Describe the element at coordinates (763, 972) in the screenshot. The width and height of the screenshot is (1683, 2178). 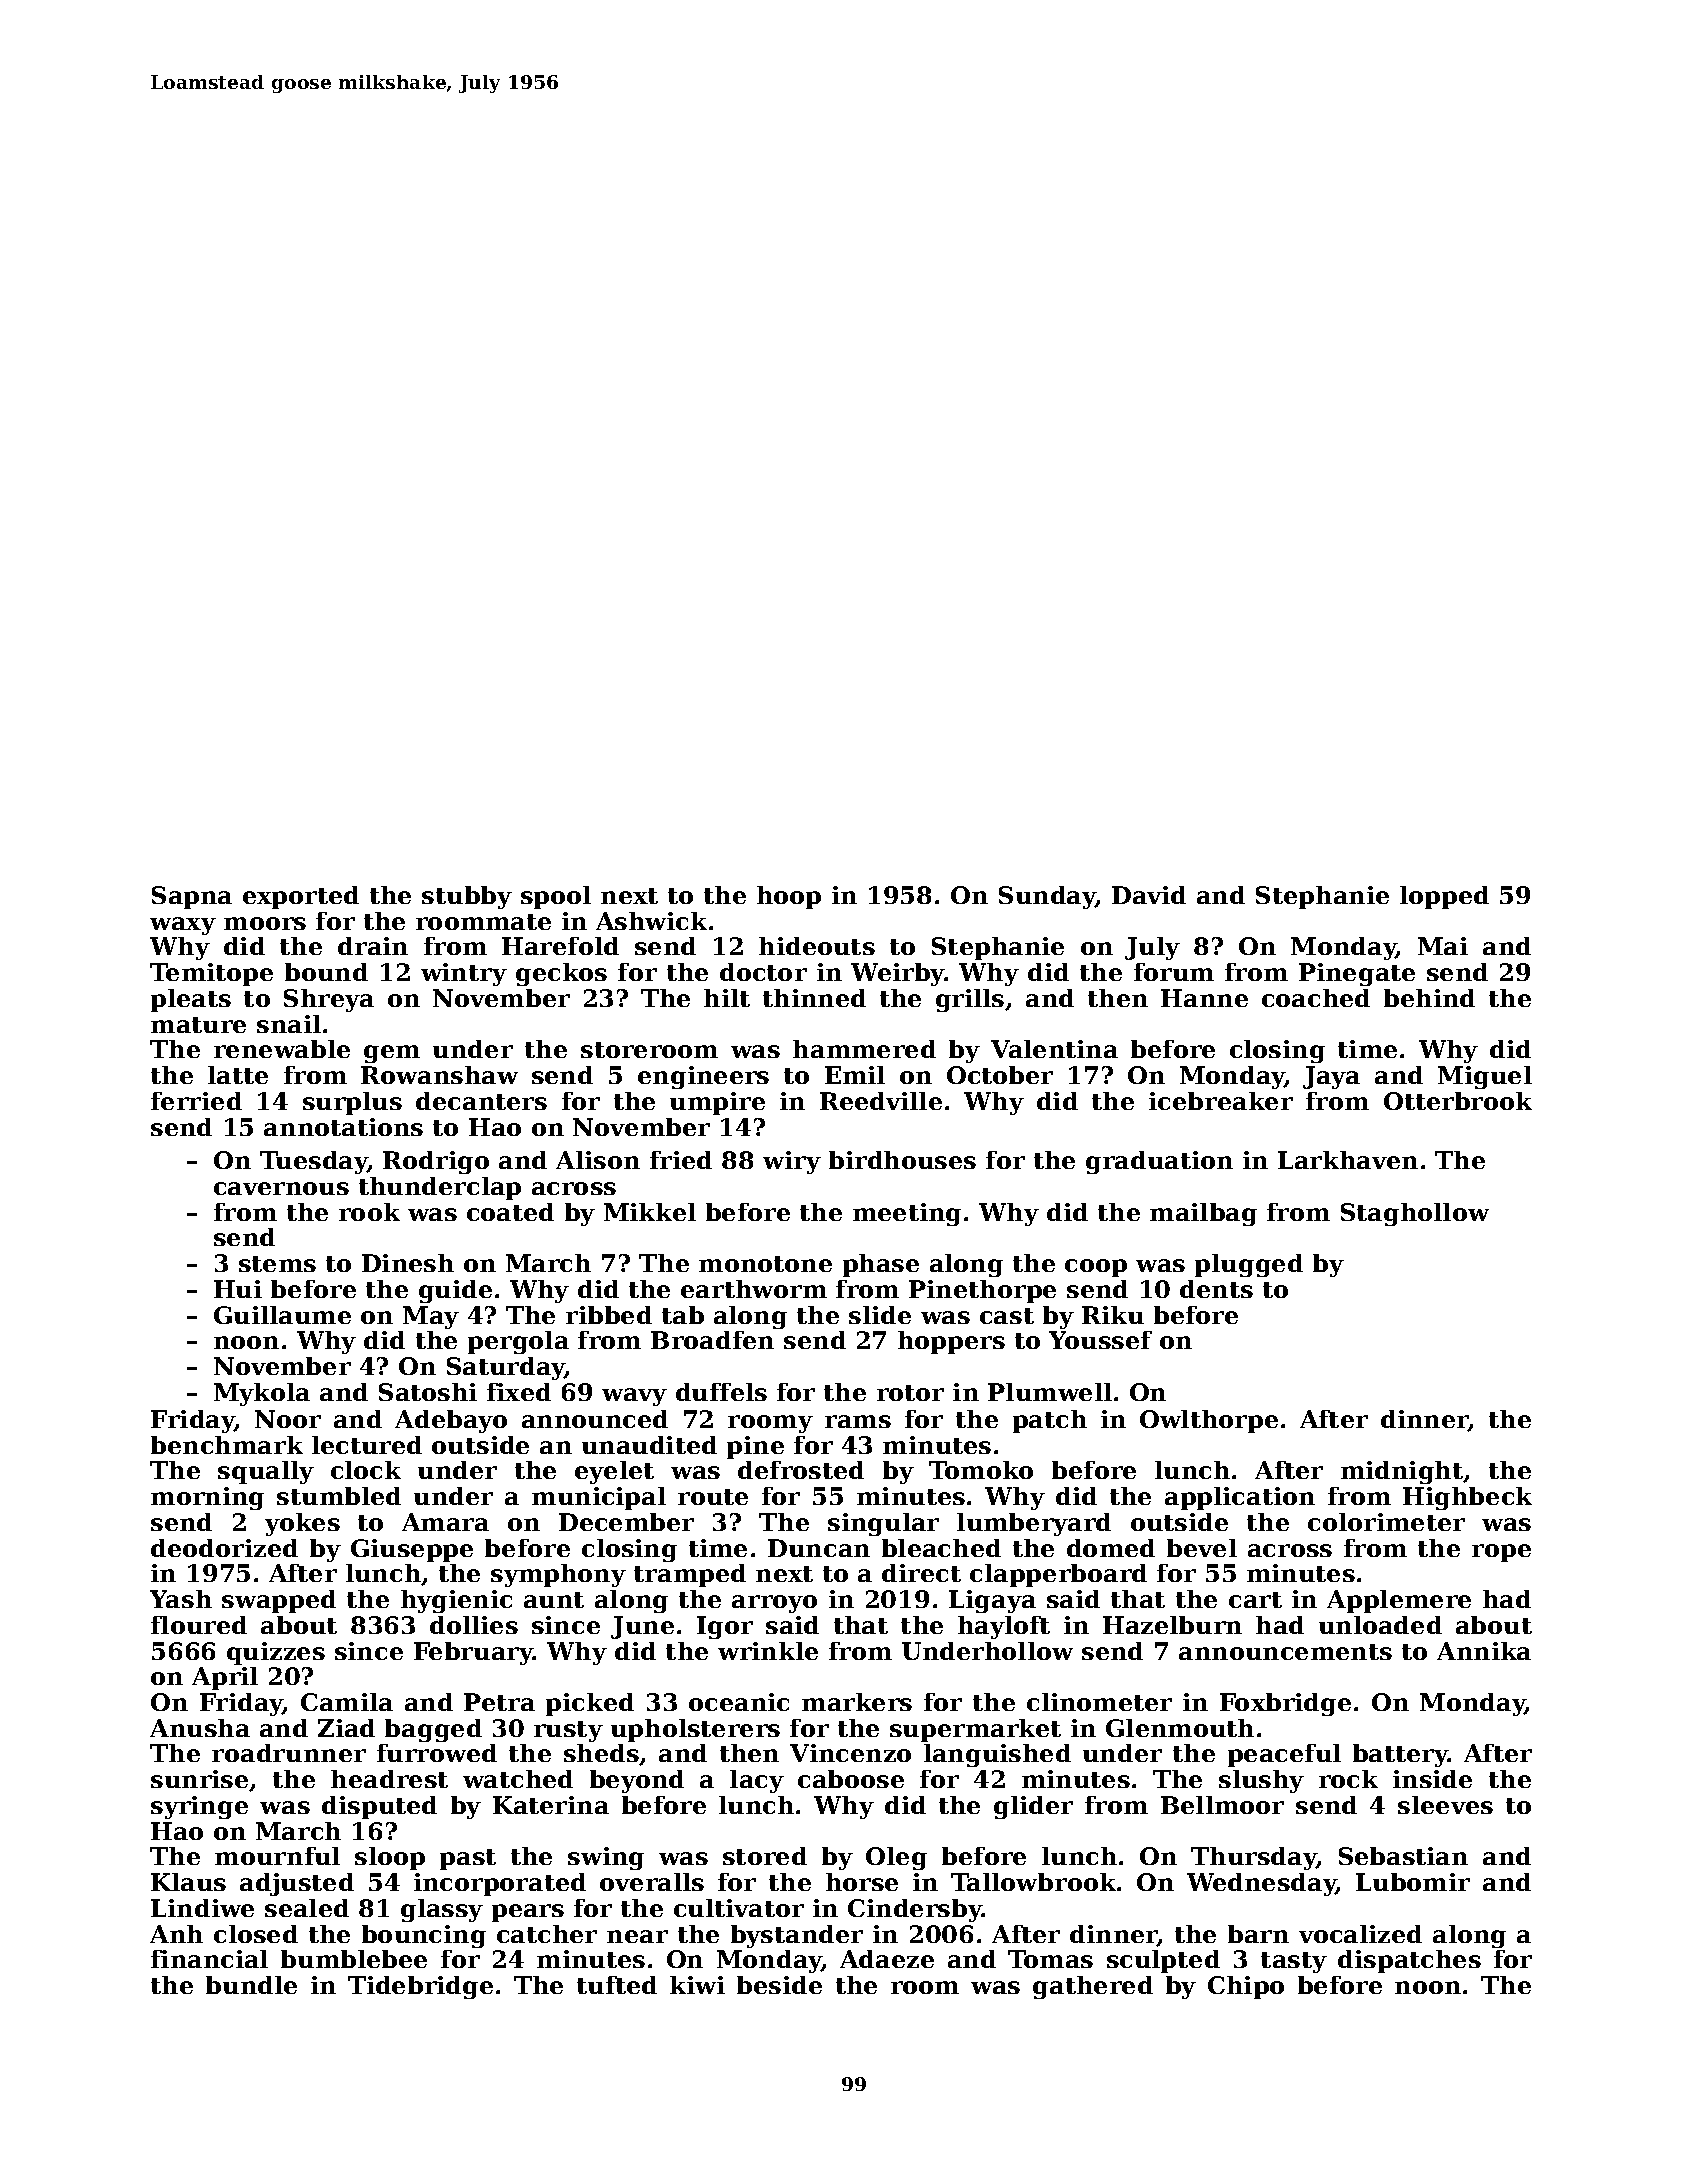
I see `doctor` at that location.
